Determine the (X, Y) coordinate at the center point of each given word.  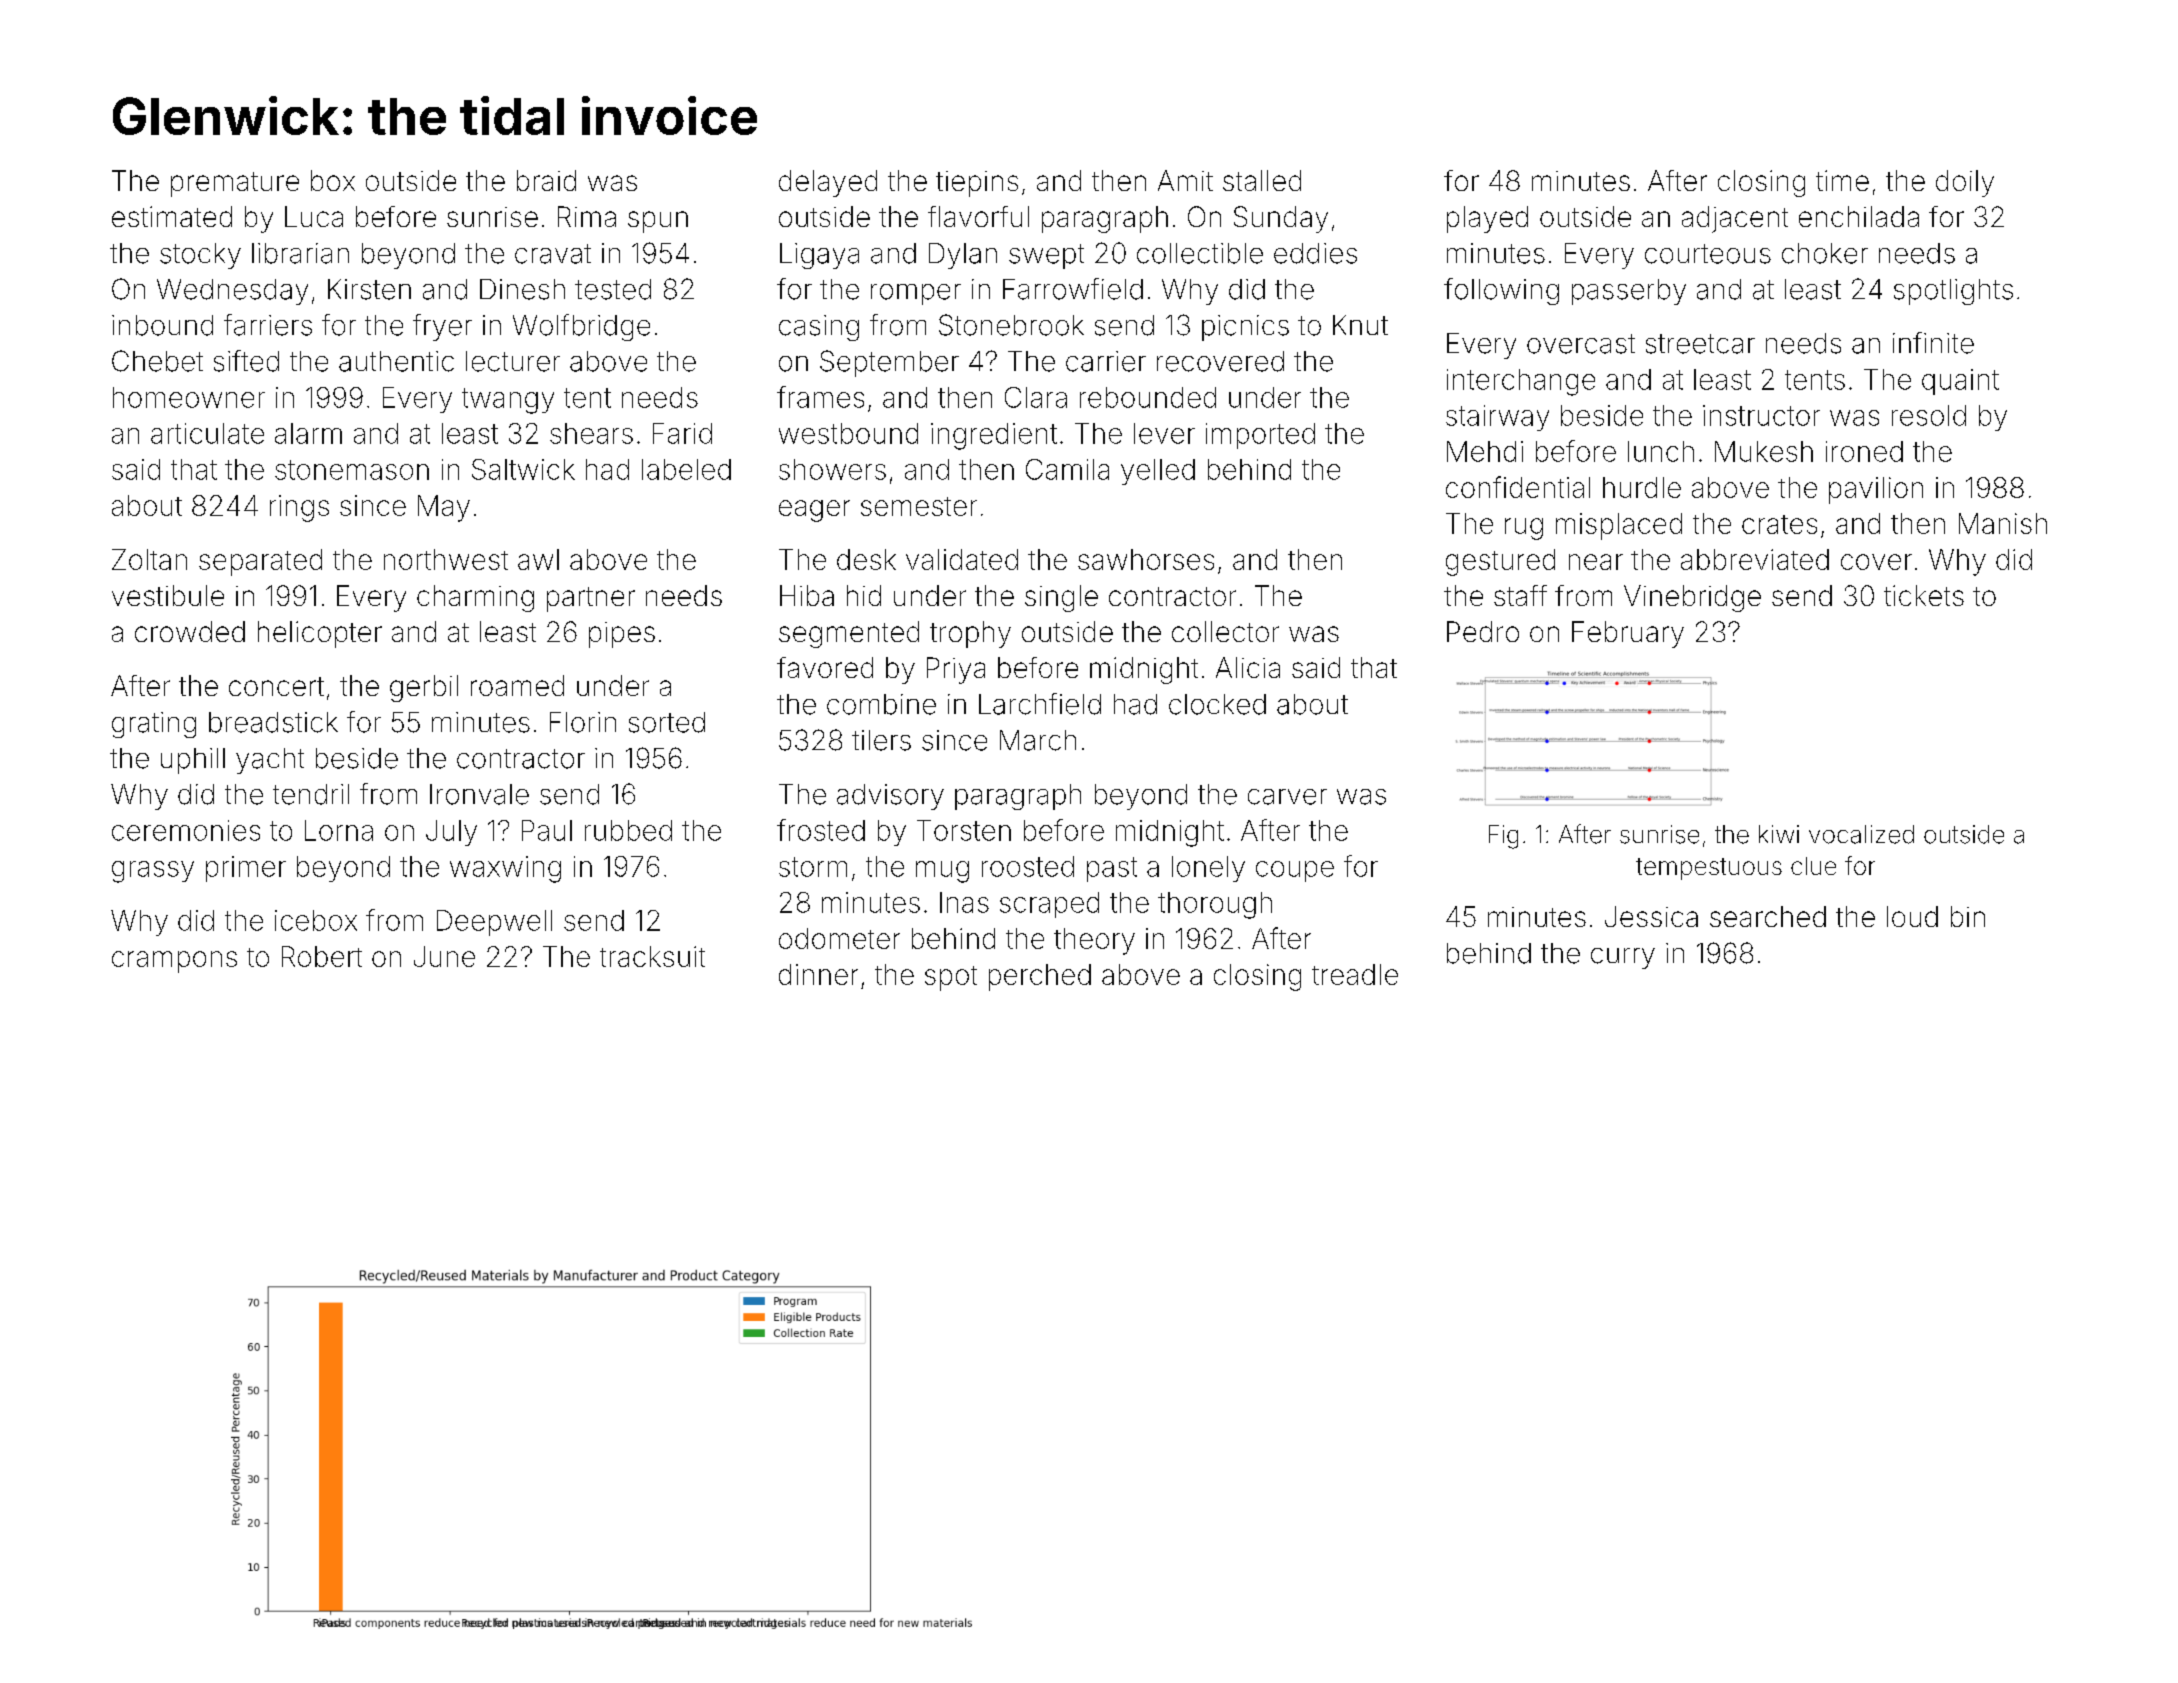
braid (546, 180)
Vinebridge (1692, 598)
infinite (1933, 343)
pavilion (1876, 490)
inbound (162, 325)
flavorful (978, 216)
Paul (547, 830)
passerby (1629, 292)
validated (962, 559)
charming (475, 598)
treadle (1355, 974)
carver (1287, 797)
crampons (174, 962)
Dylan (963, 256)
